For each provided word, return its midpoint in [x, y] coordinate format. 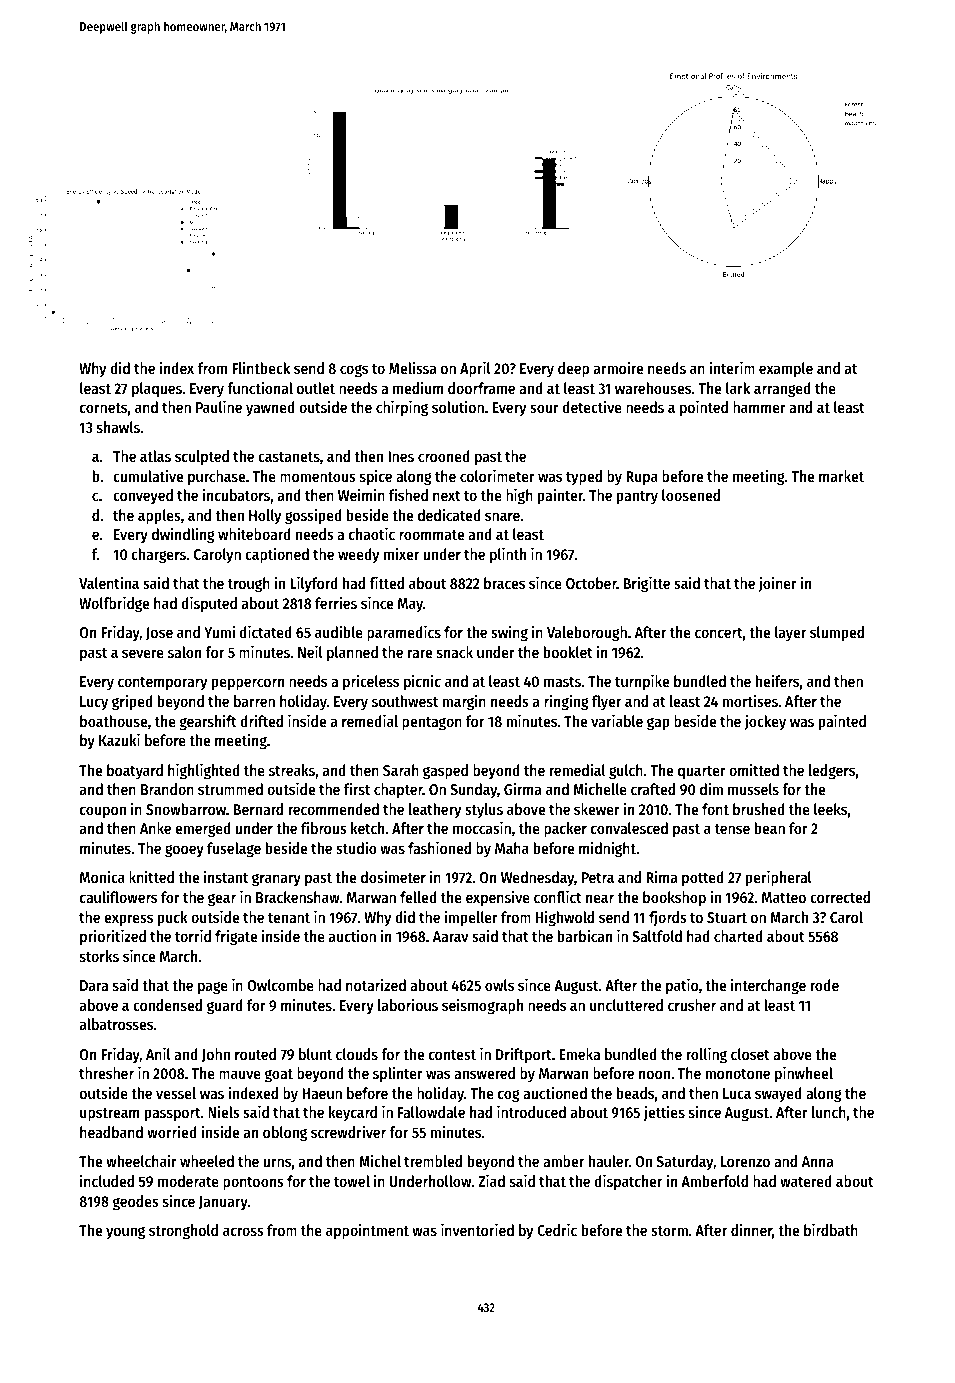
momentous [318, 477]
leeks [830, 809]
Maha [512, 848]
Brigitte [647, 584]
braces [504, 583]
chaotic [372, 533]
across [243, 1231]
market [841, 476]
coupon [103, 812]
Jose [159, 633]
